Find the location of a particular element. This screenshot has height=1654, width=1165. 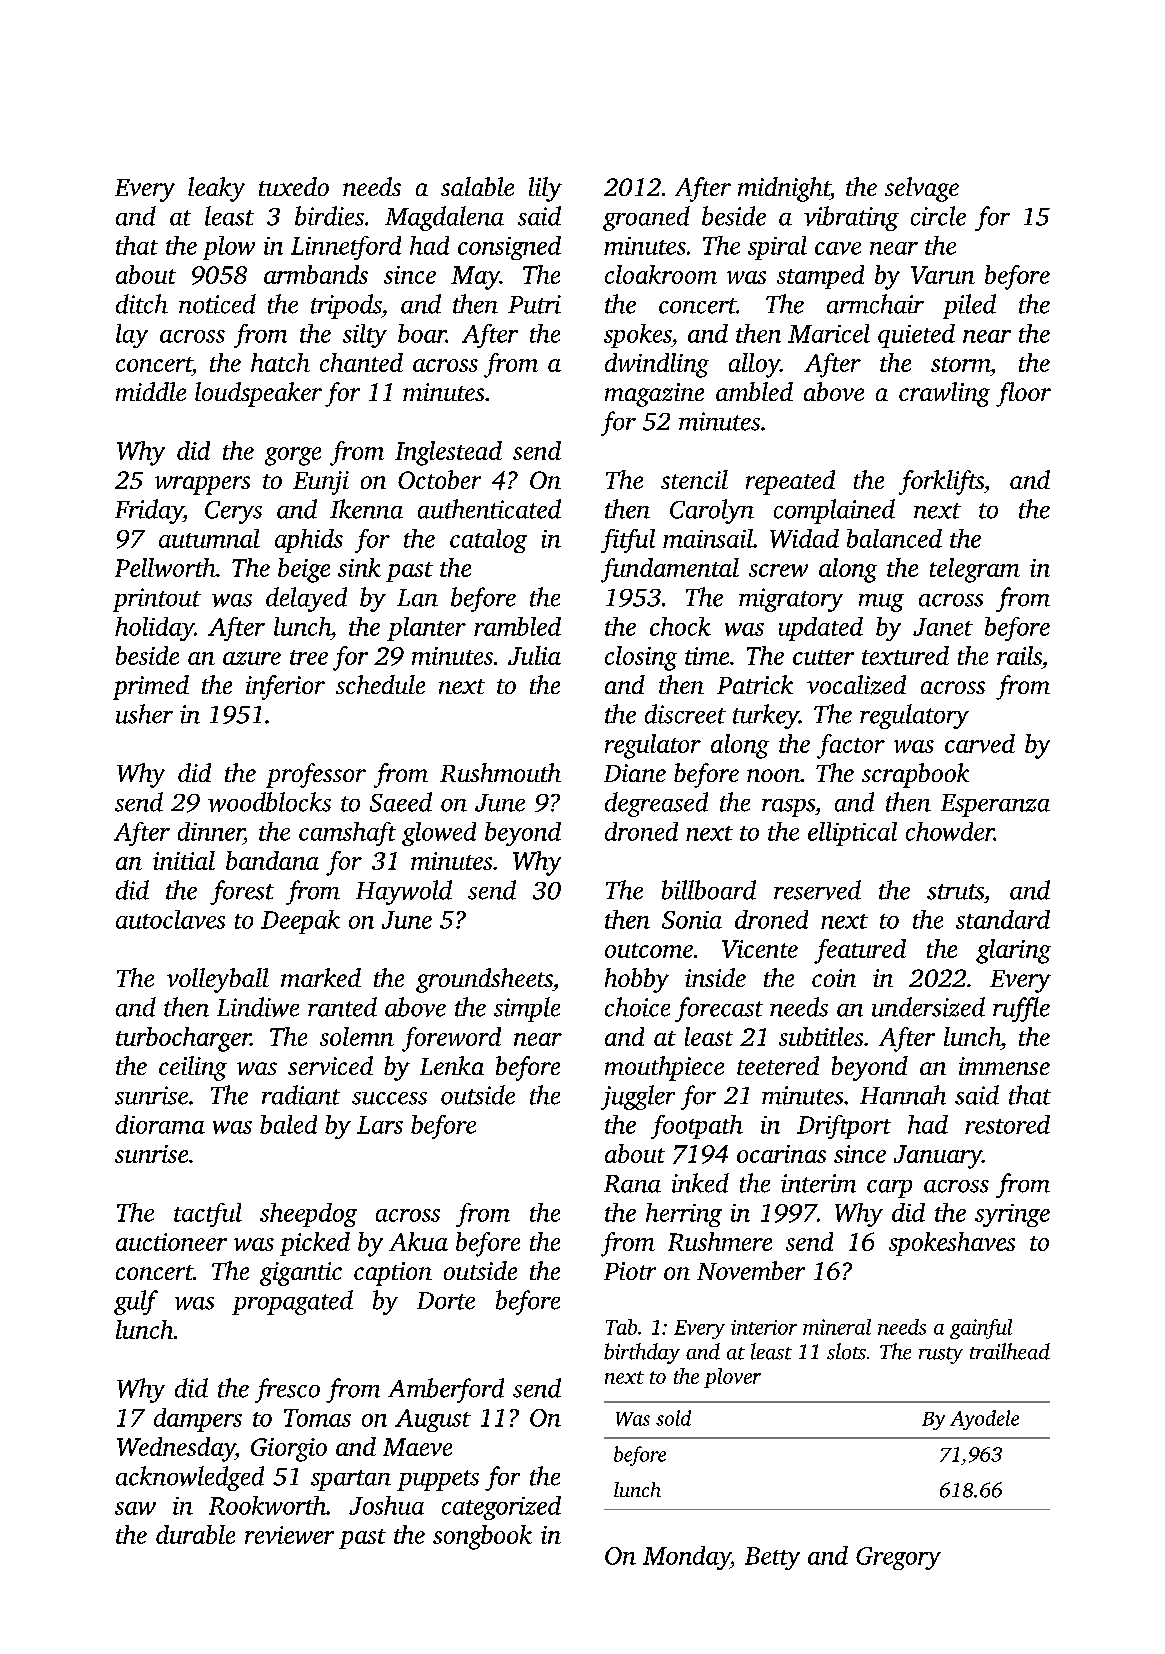

Rana is located at coordinates (632, 1184).
